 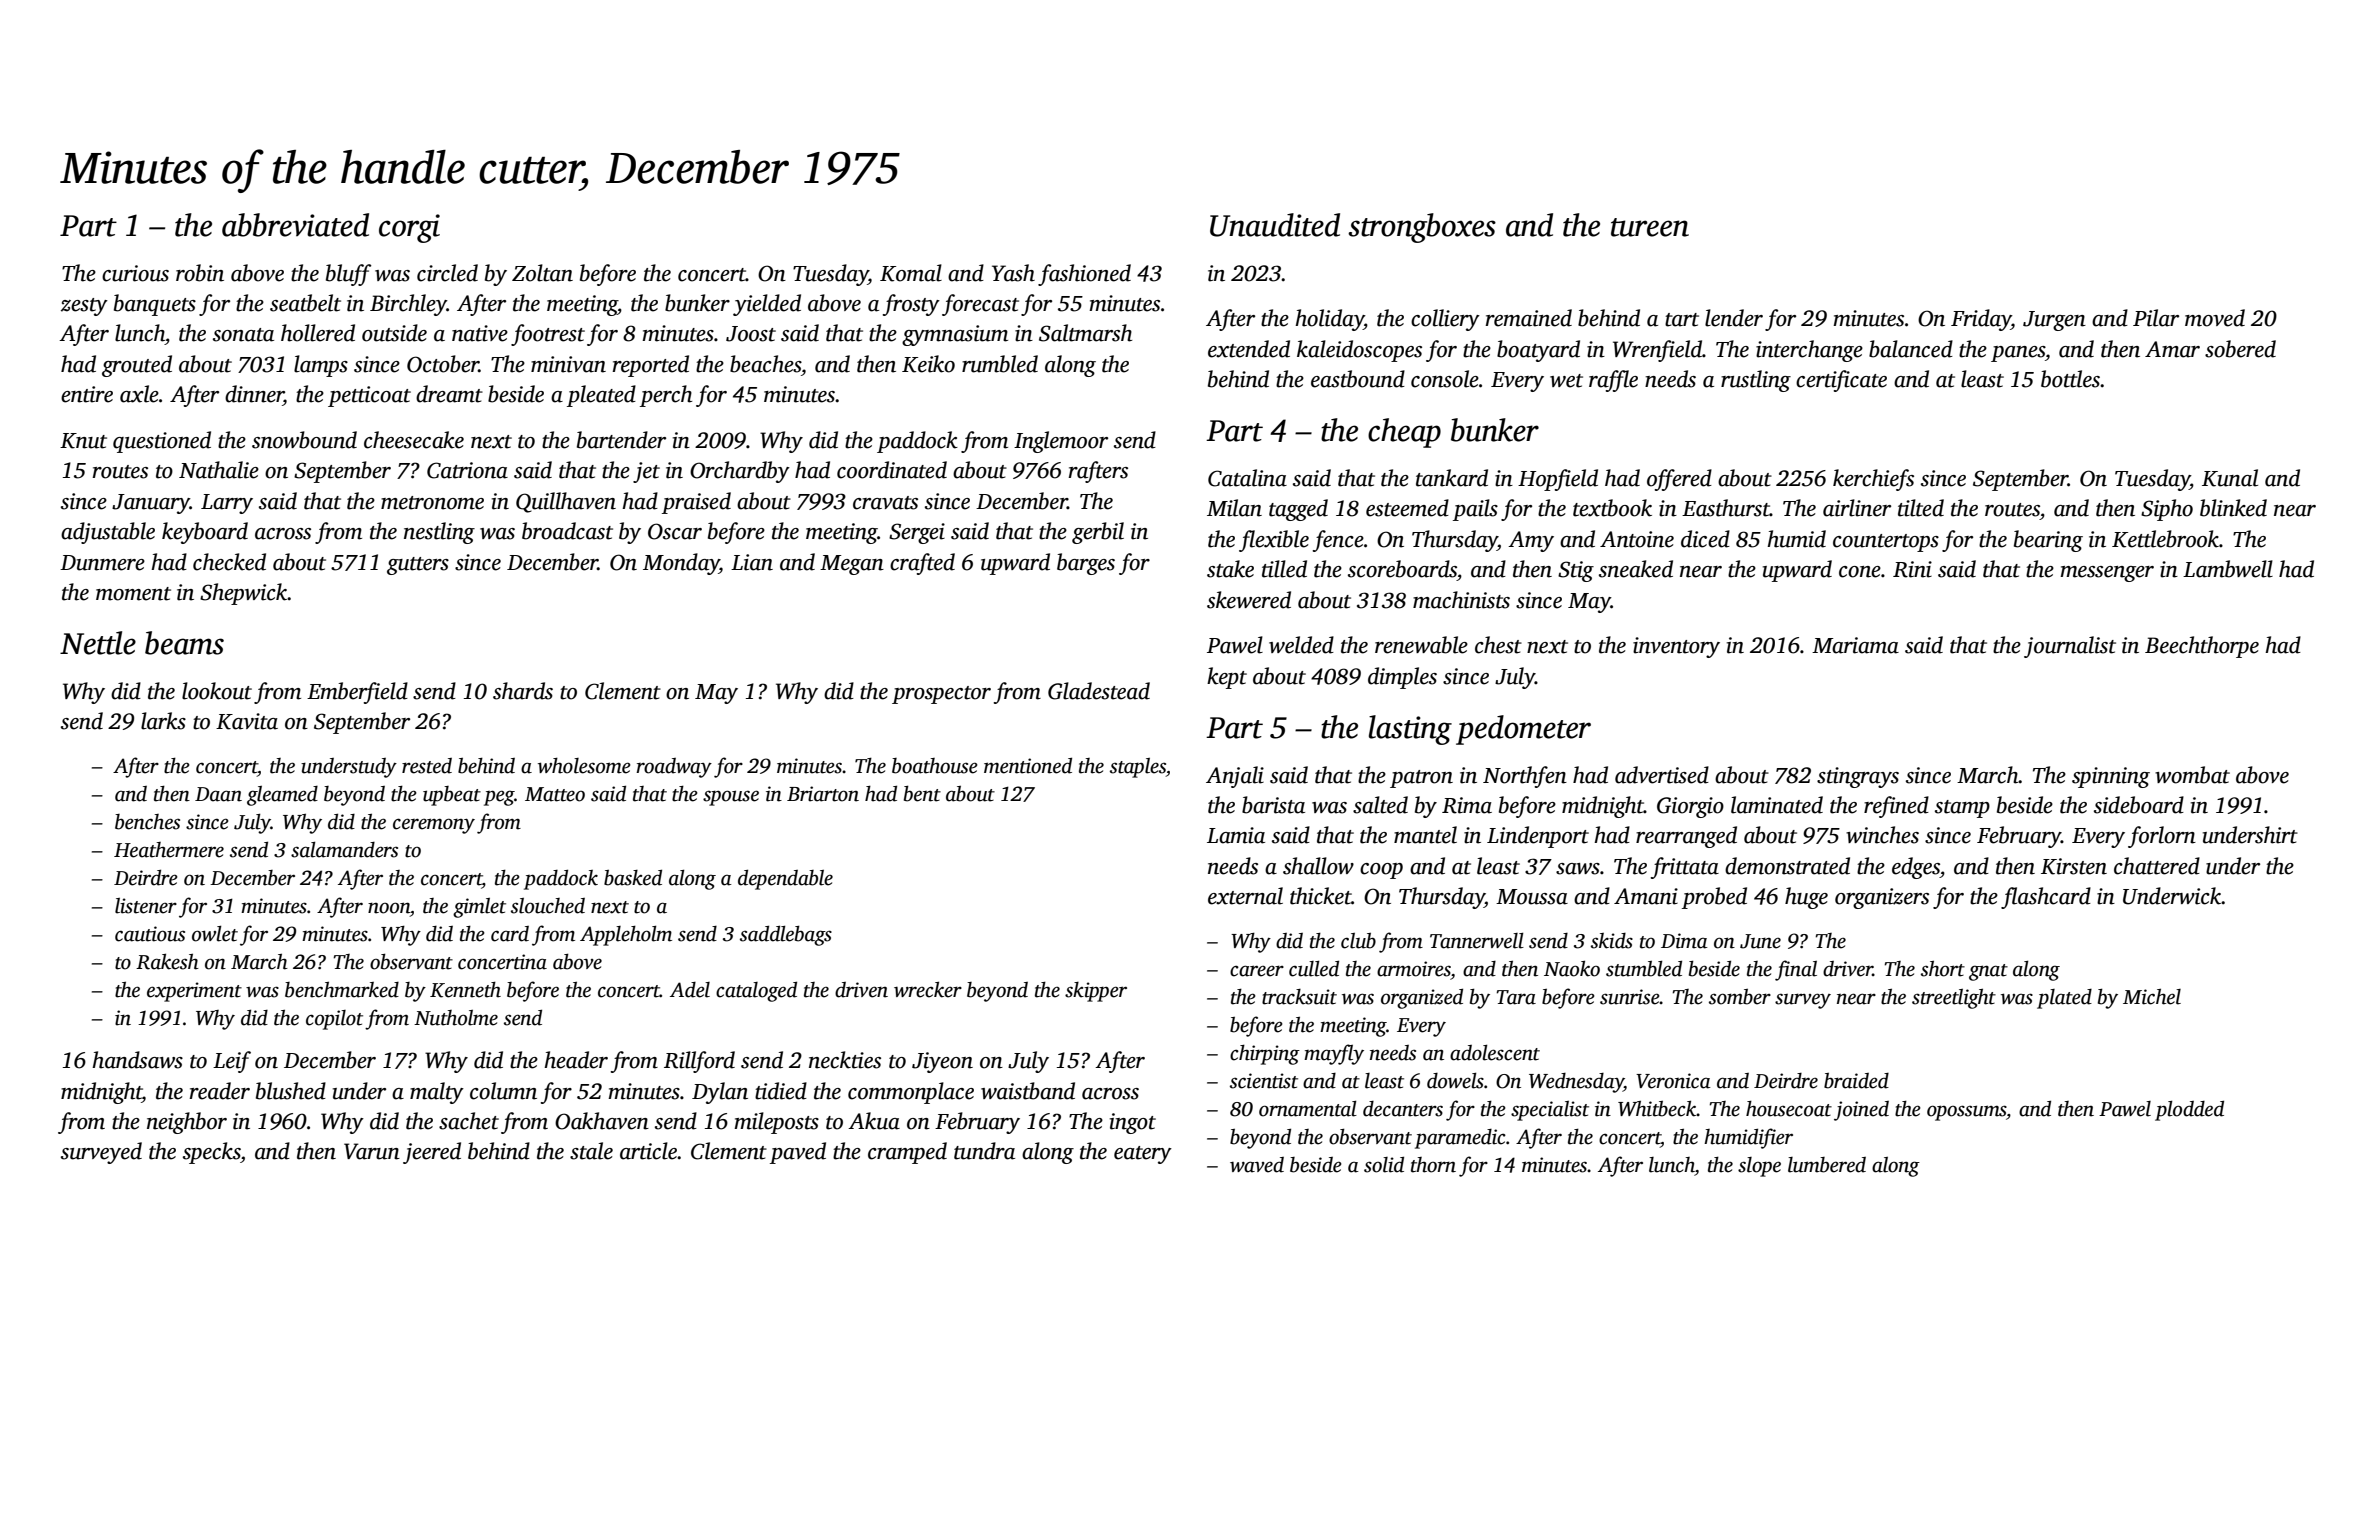 What do you see at coordinates (823, 794) in the screenshot?
I see `Briarton` at bounding box center [823, 794].
